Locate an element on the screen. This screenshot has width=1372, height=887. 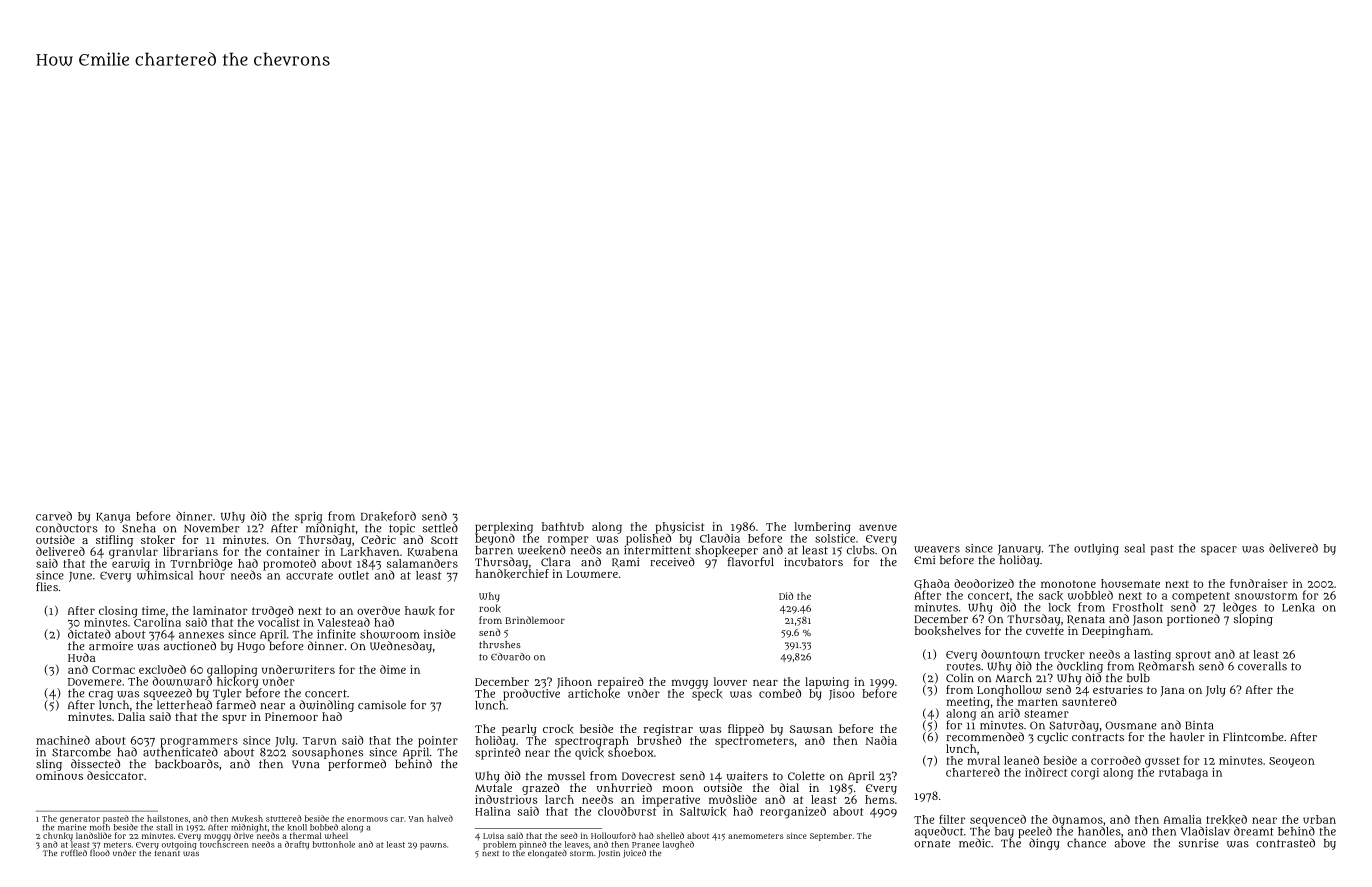
librarians is located at coordinates (190, 551).
